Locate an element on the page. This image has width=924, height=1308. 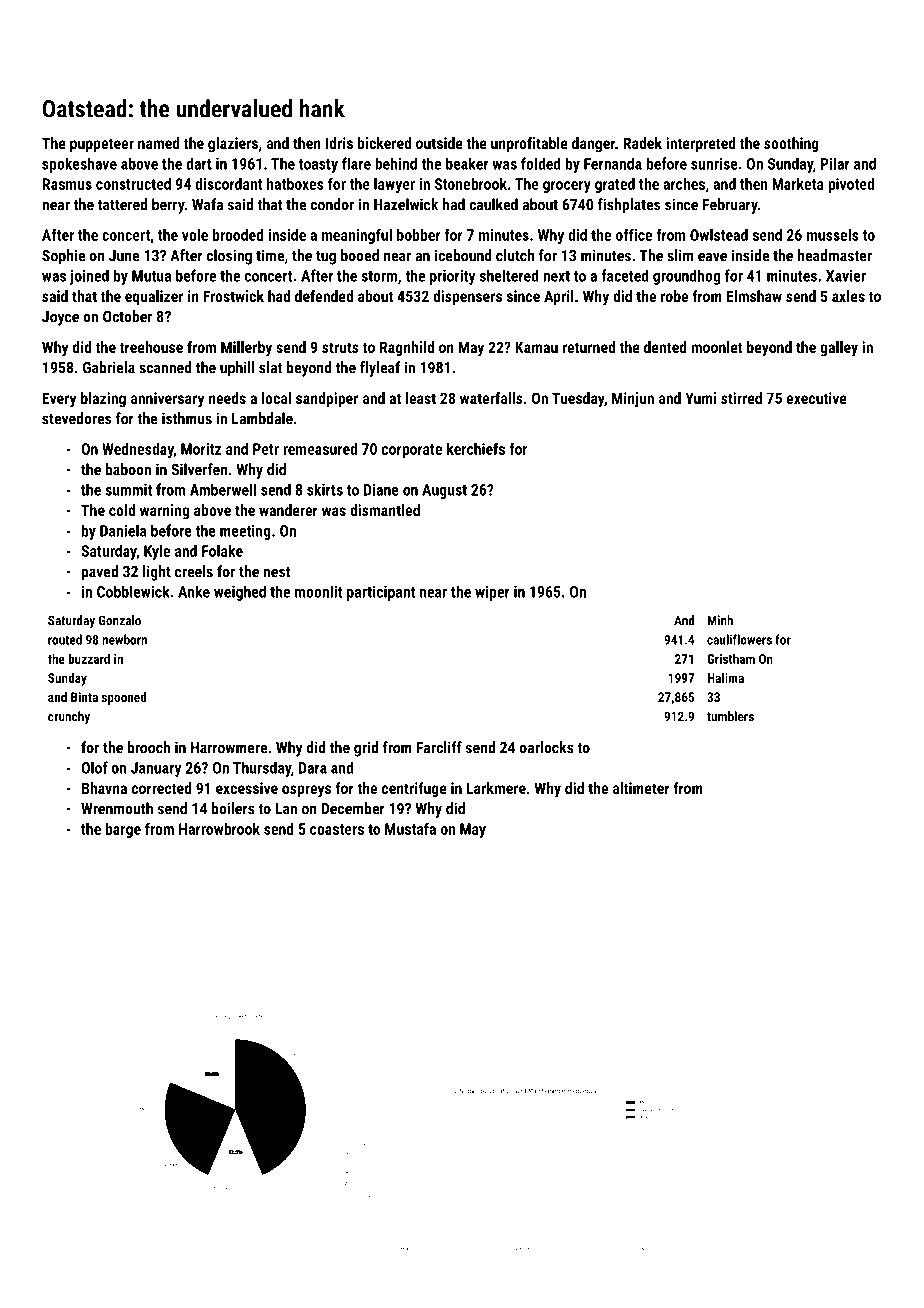
named is located at coordinates (159, 143).
